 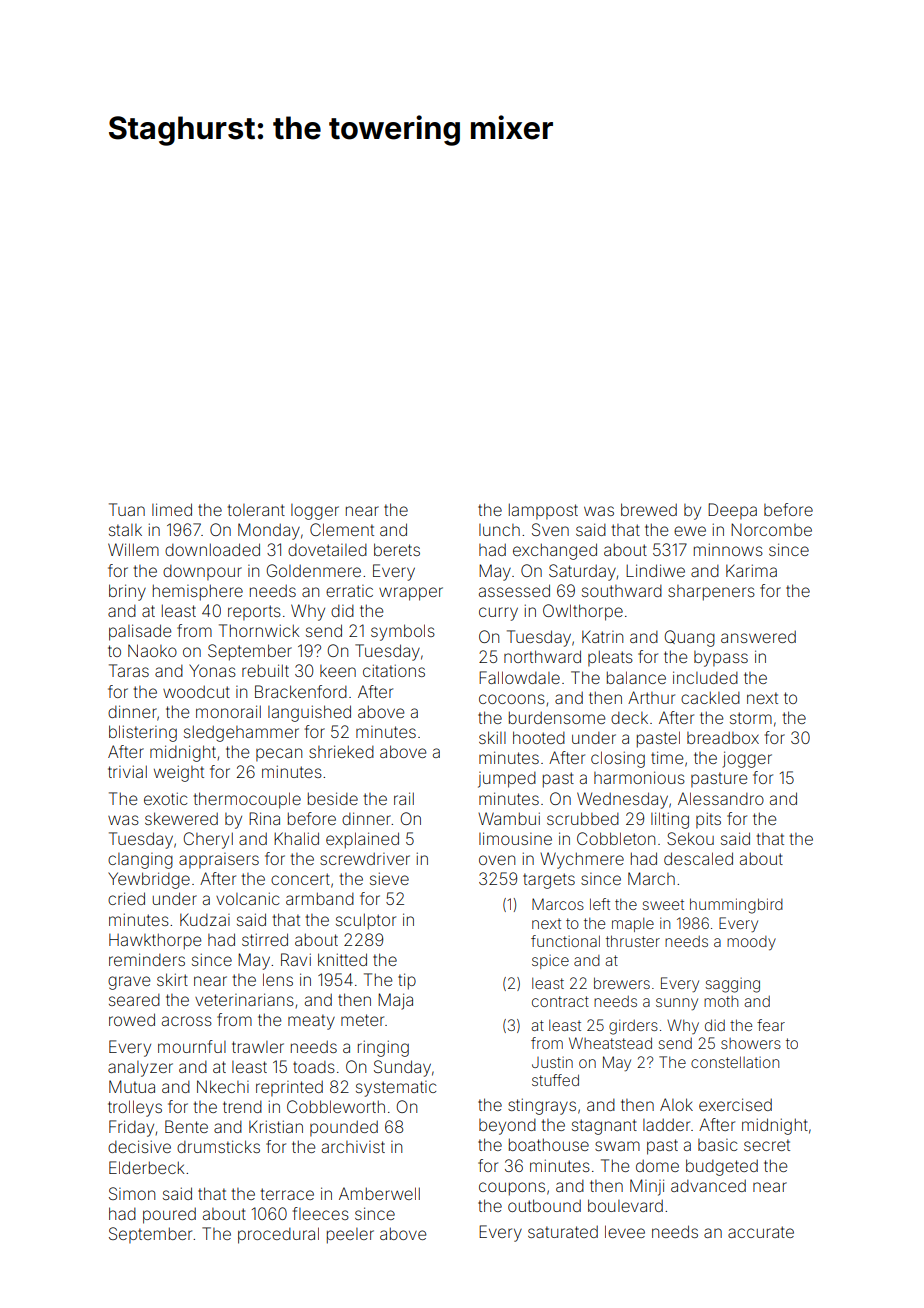 I want to click on lilting, so click(x=670, y=820).
